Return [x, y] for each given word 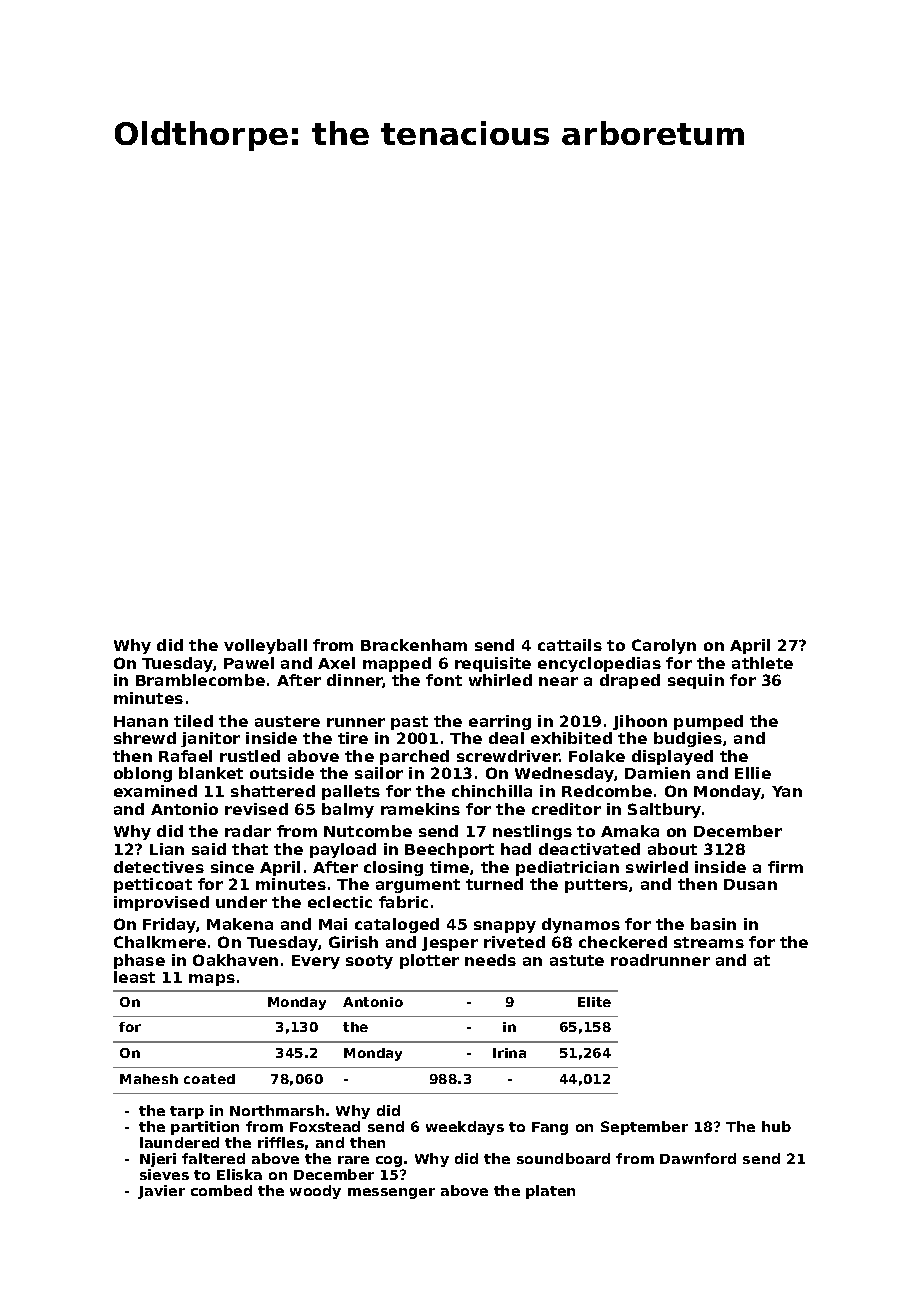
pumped [708, 722]
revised [256, 809]
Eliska [239, 1174]
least [134, 977]
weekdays [465, 1128]
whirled [500, 680]
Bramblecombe [200, 680]
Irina [509, 1053]
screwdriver [508, 756]
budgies [688, 739]
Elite [594, 1002]
